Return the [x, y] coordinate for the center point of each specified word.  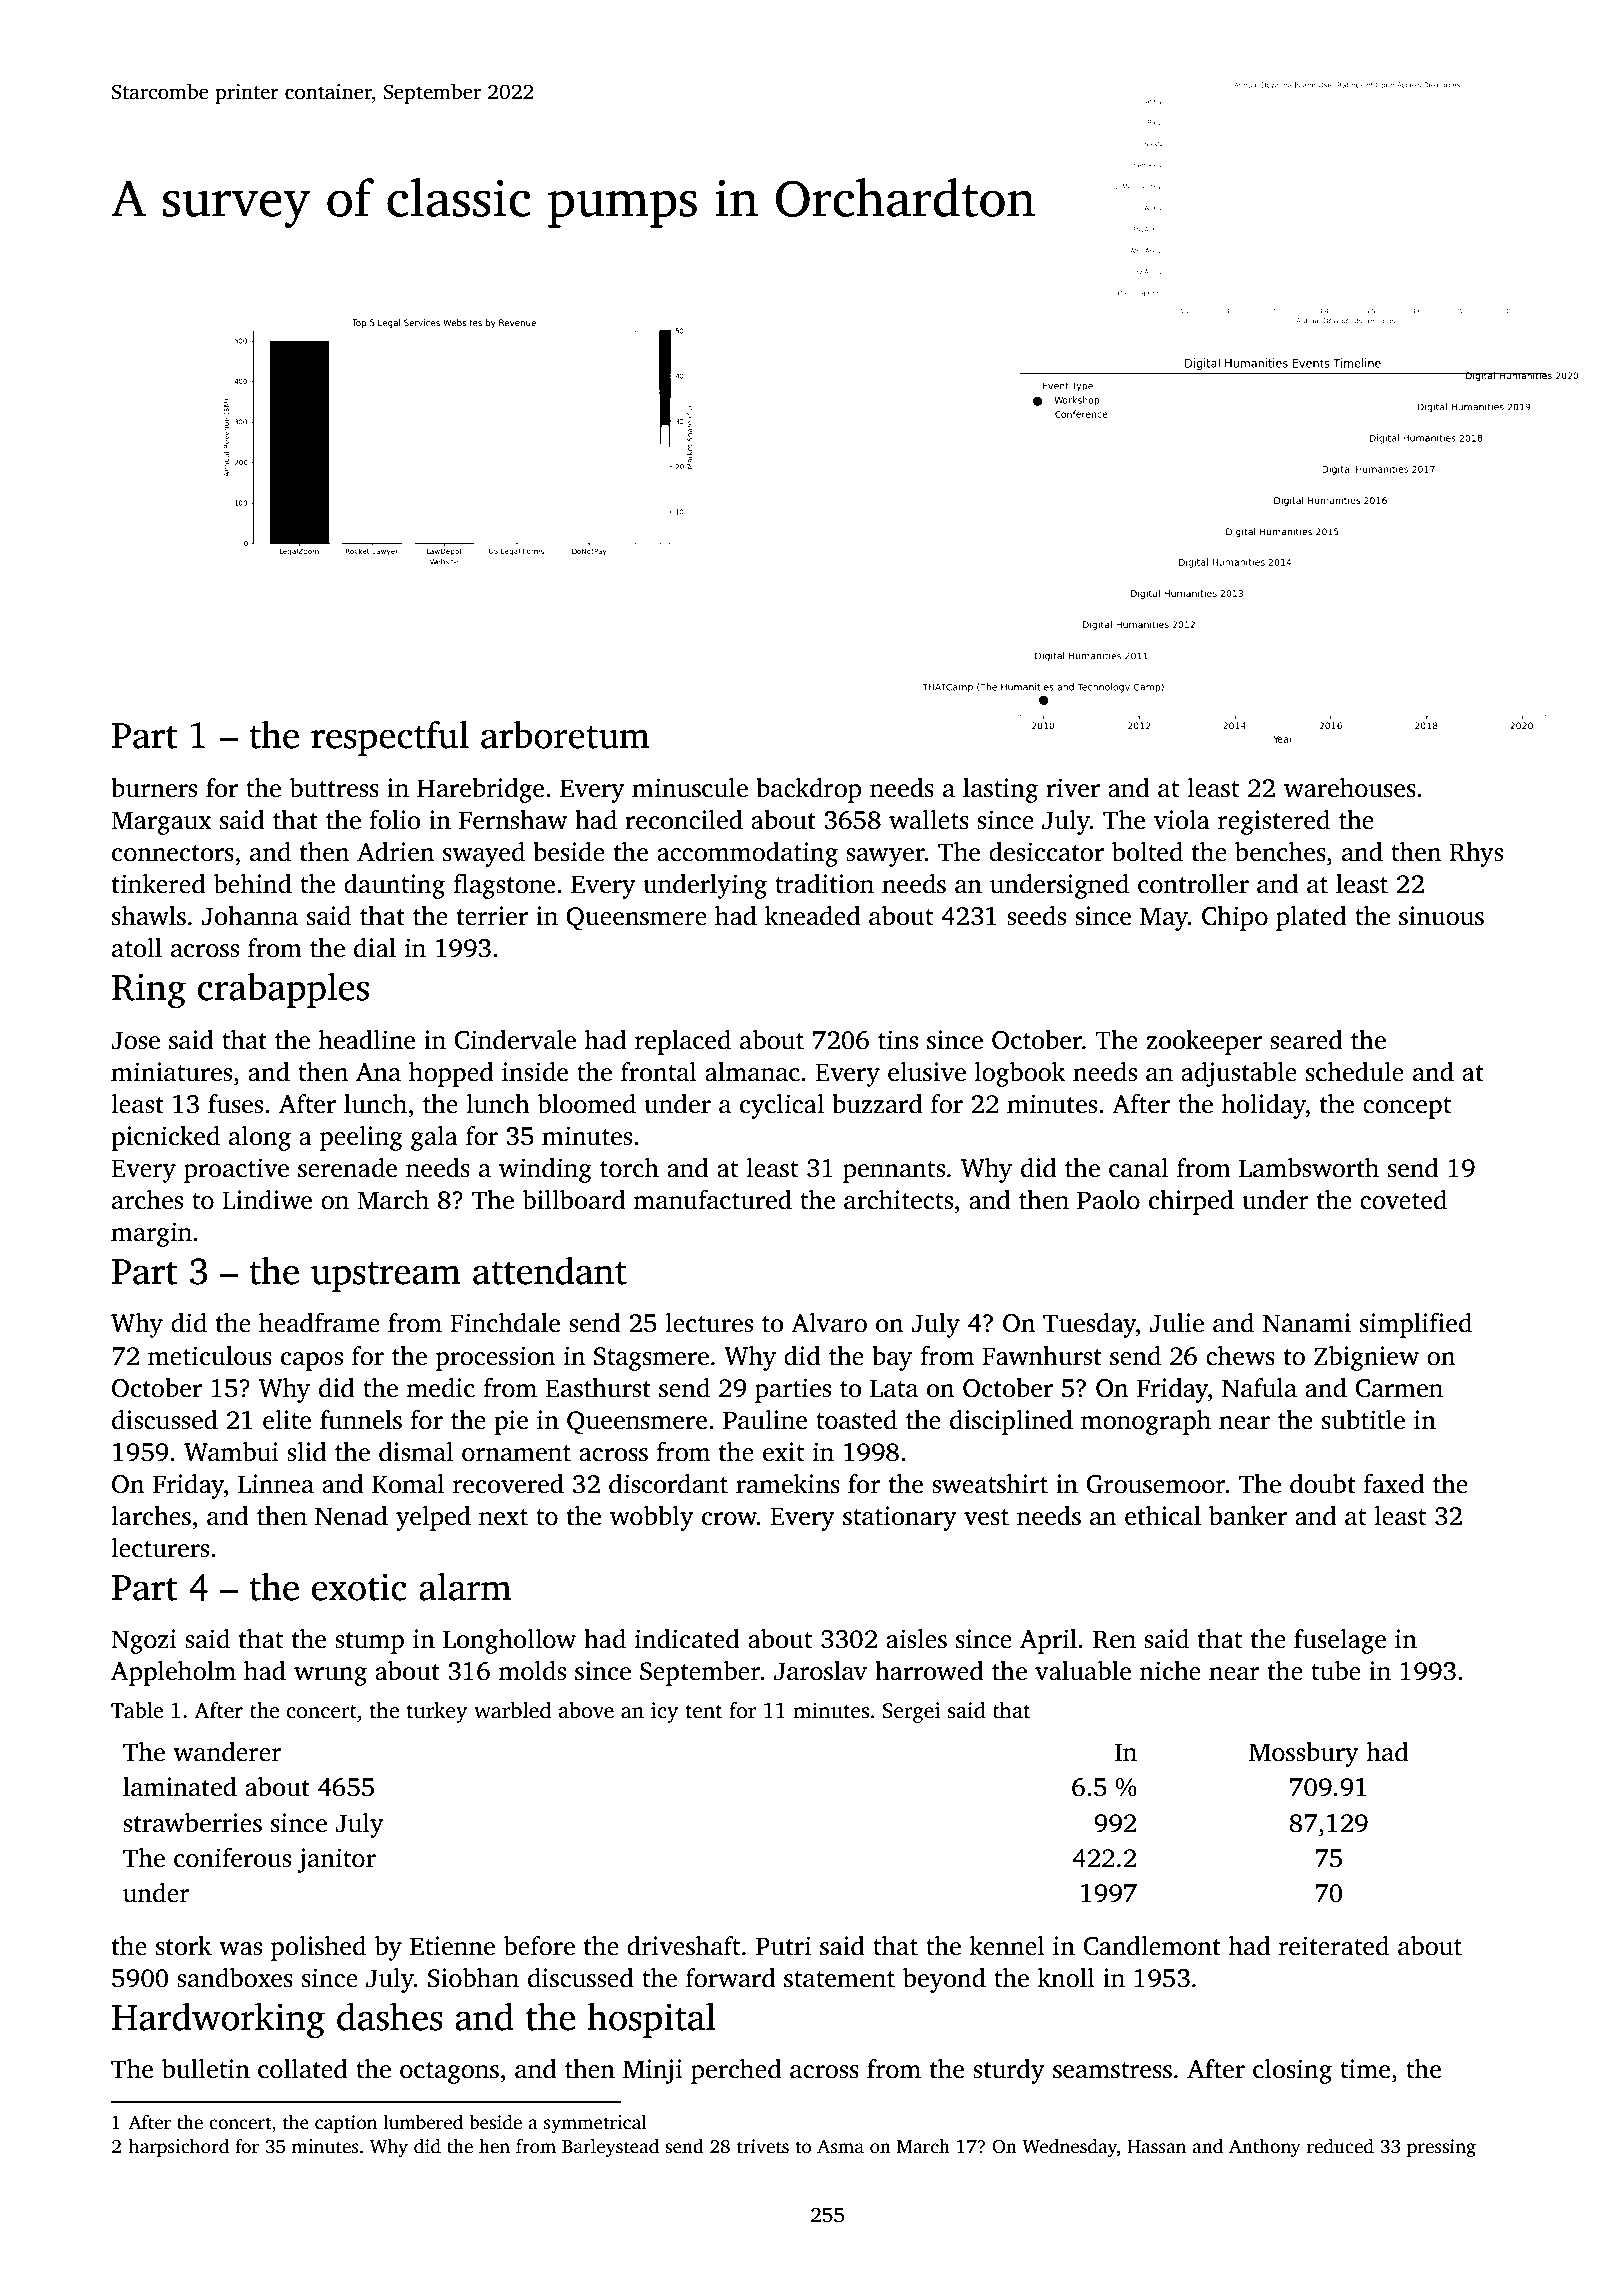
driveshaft [683, 1946]
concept [1407, 1108]
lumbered [423, 2122]
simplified [1416, 1325]
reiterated [1334, 1946]
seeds [1036, 916]
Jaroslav [820, 1671]
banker [1248, 1516]
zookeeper [1204, 1042]
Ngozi [144, 1641]
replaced [683, 1042]
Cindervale [515, 1040]
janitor [336, 1860]
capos [312, 1361]
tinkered [159, 884]
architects [898, 1200]
